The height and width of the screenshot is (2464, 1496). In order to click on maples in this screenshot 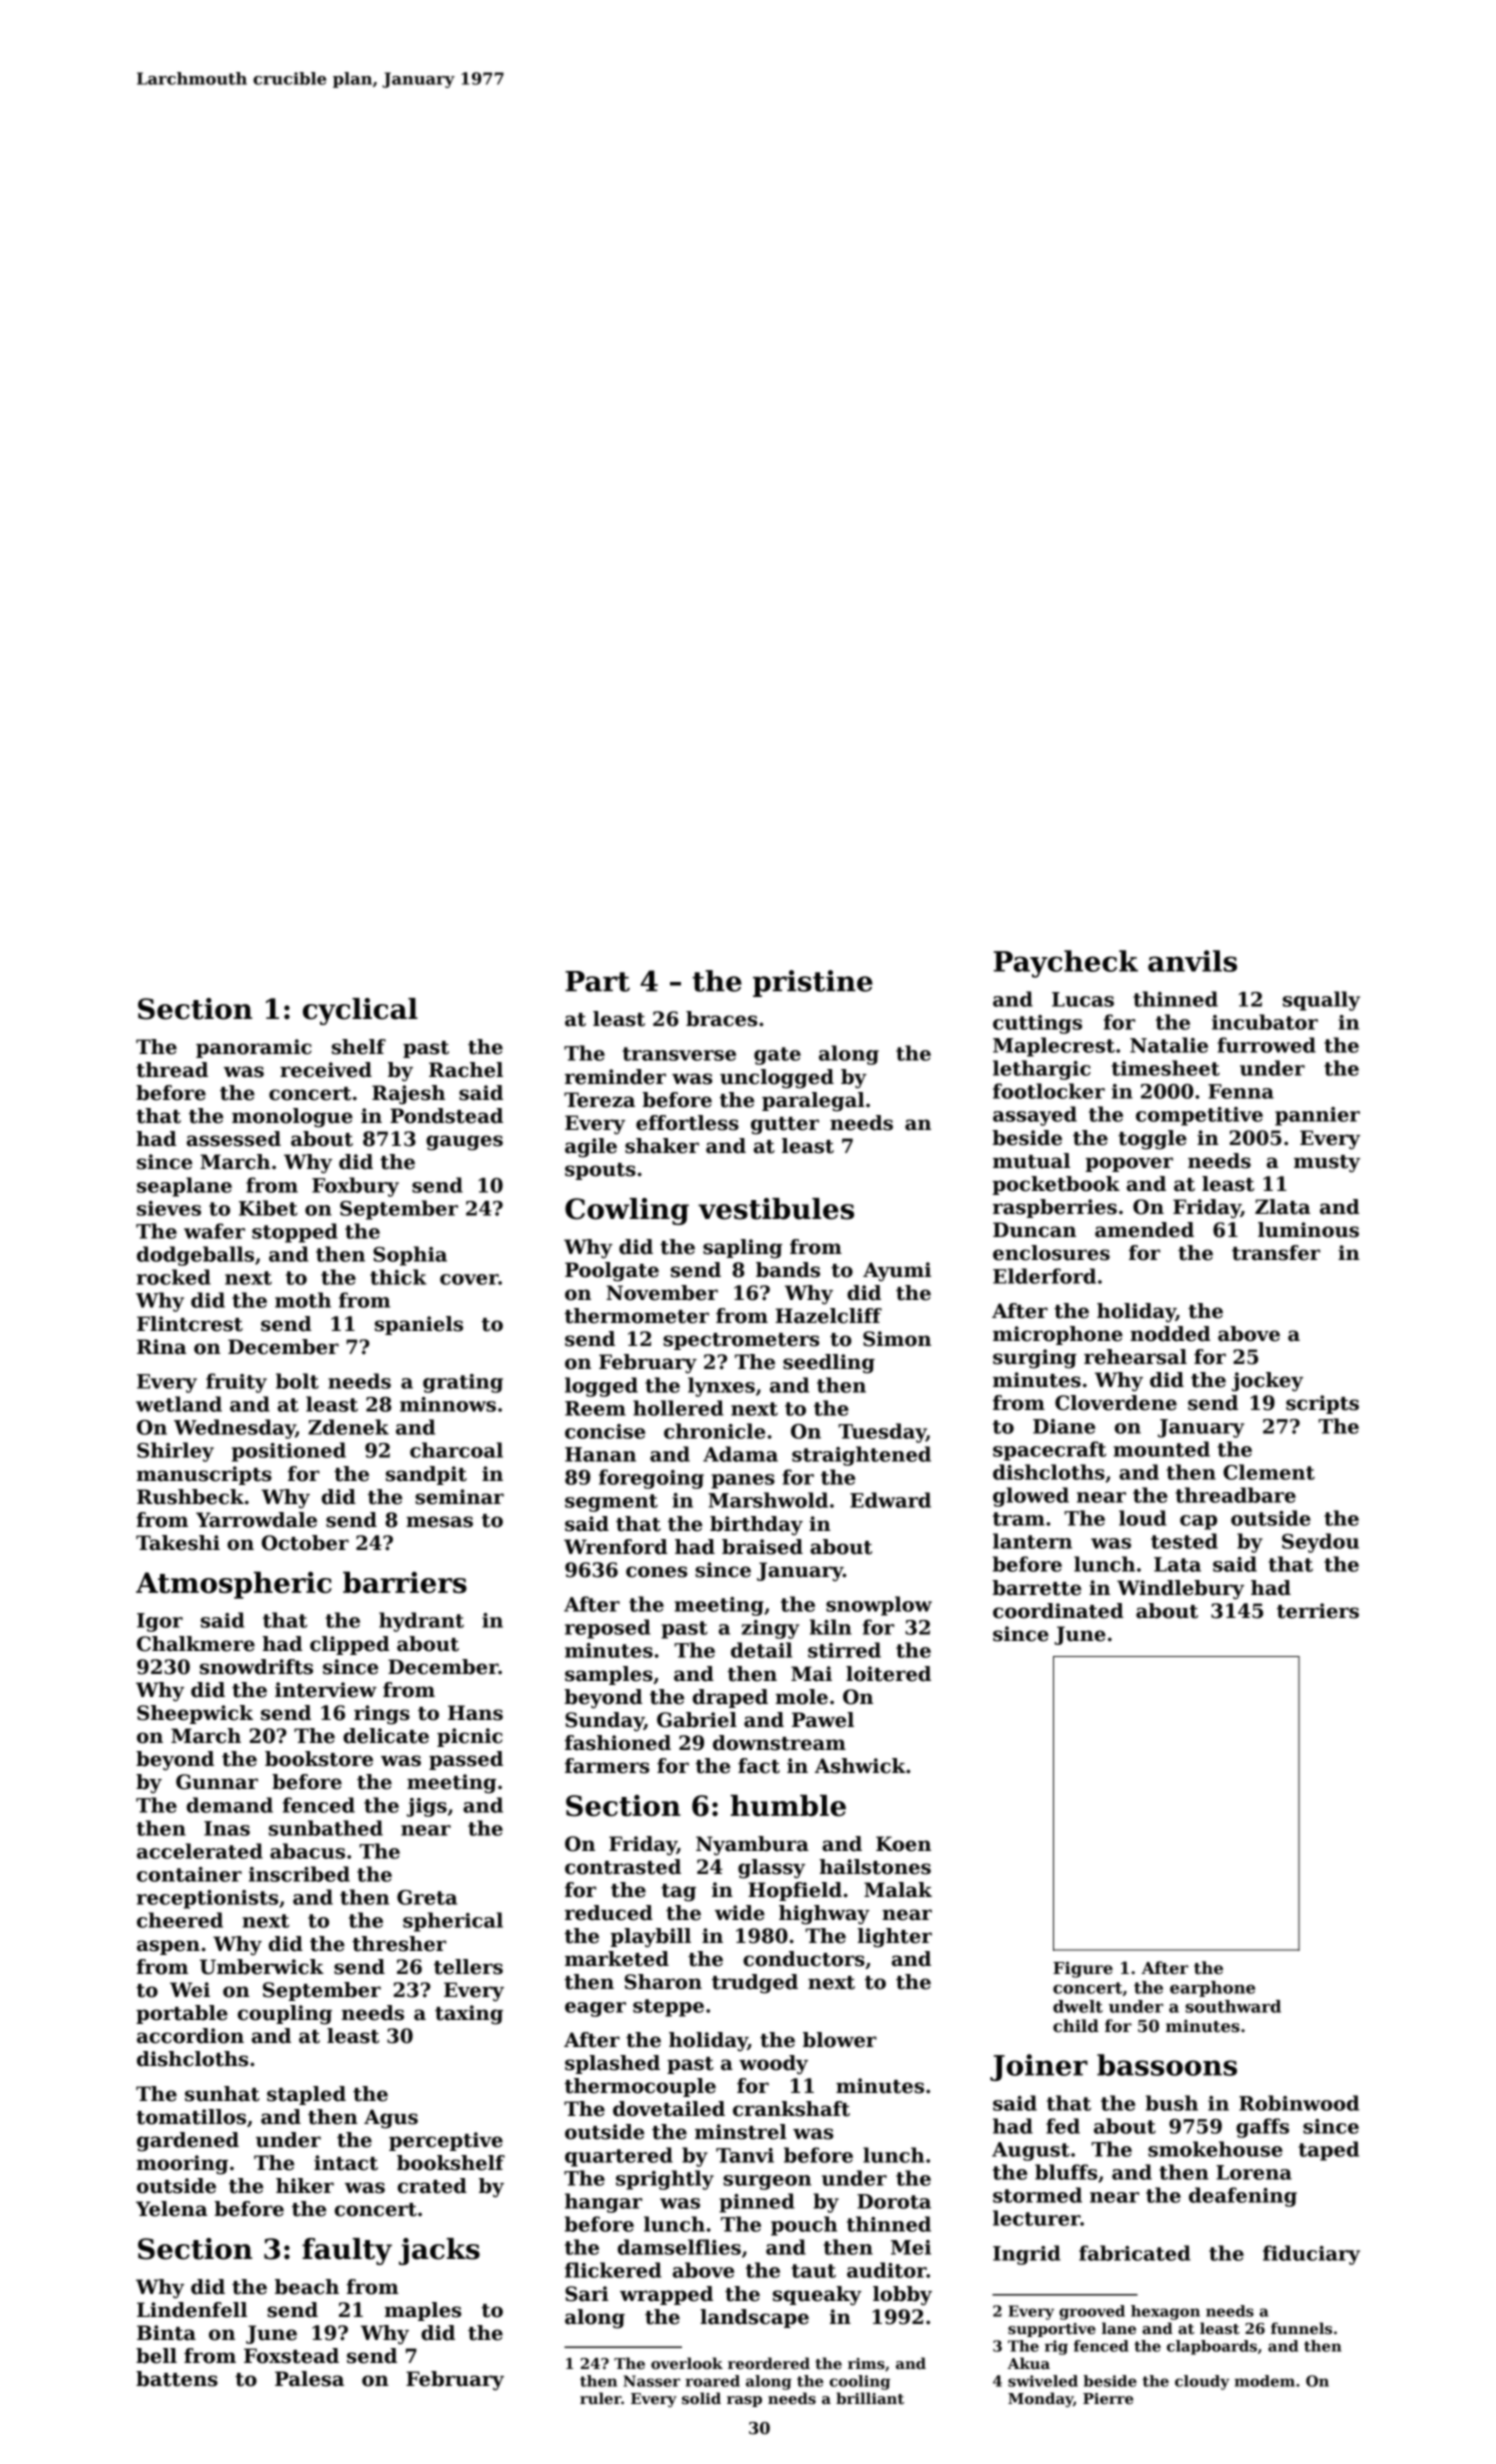, I will do `click(423, 2311)`.
